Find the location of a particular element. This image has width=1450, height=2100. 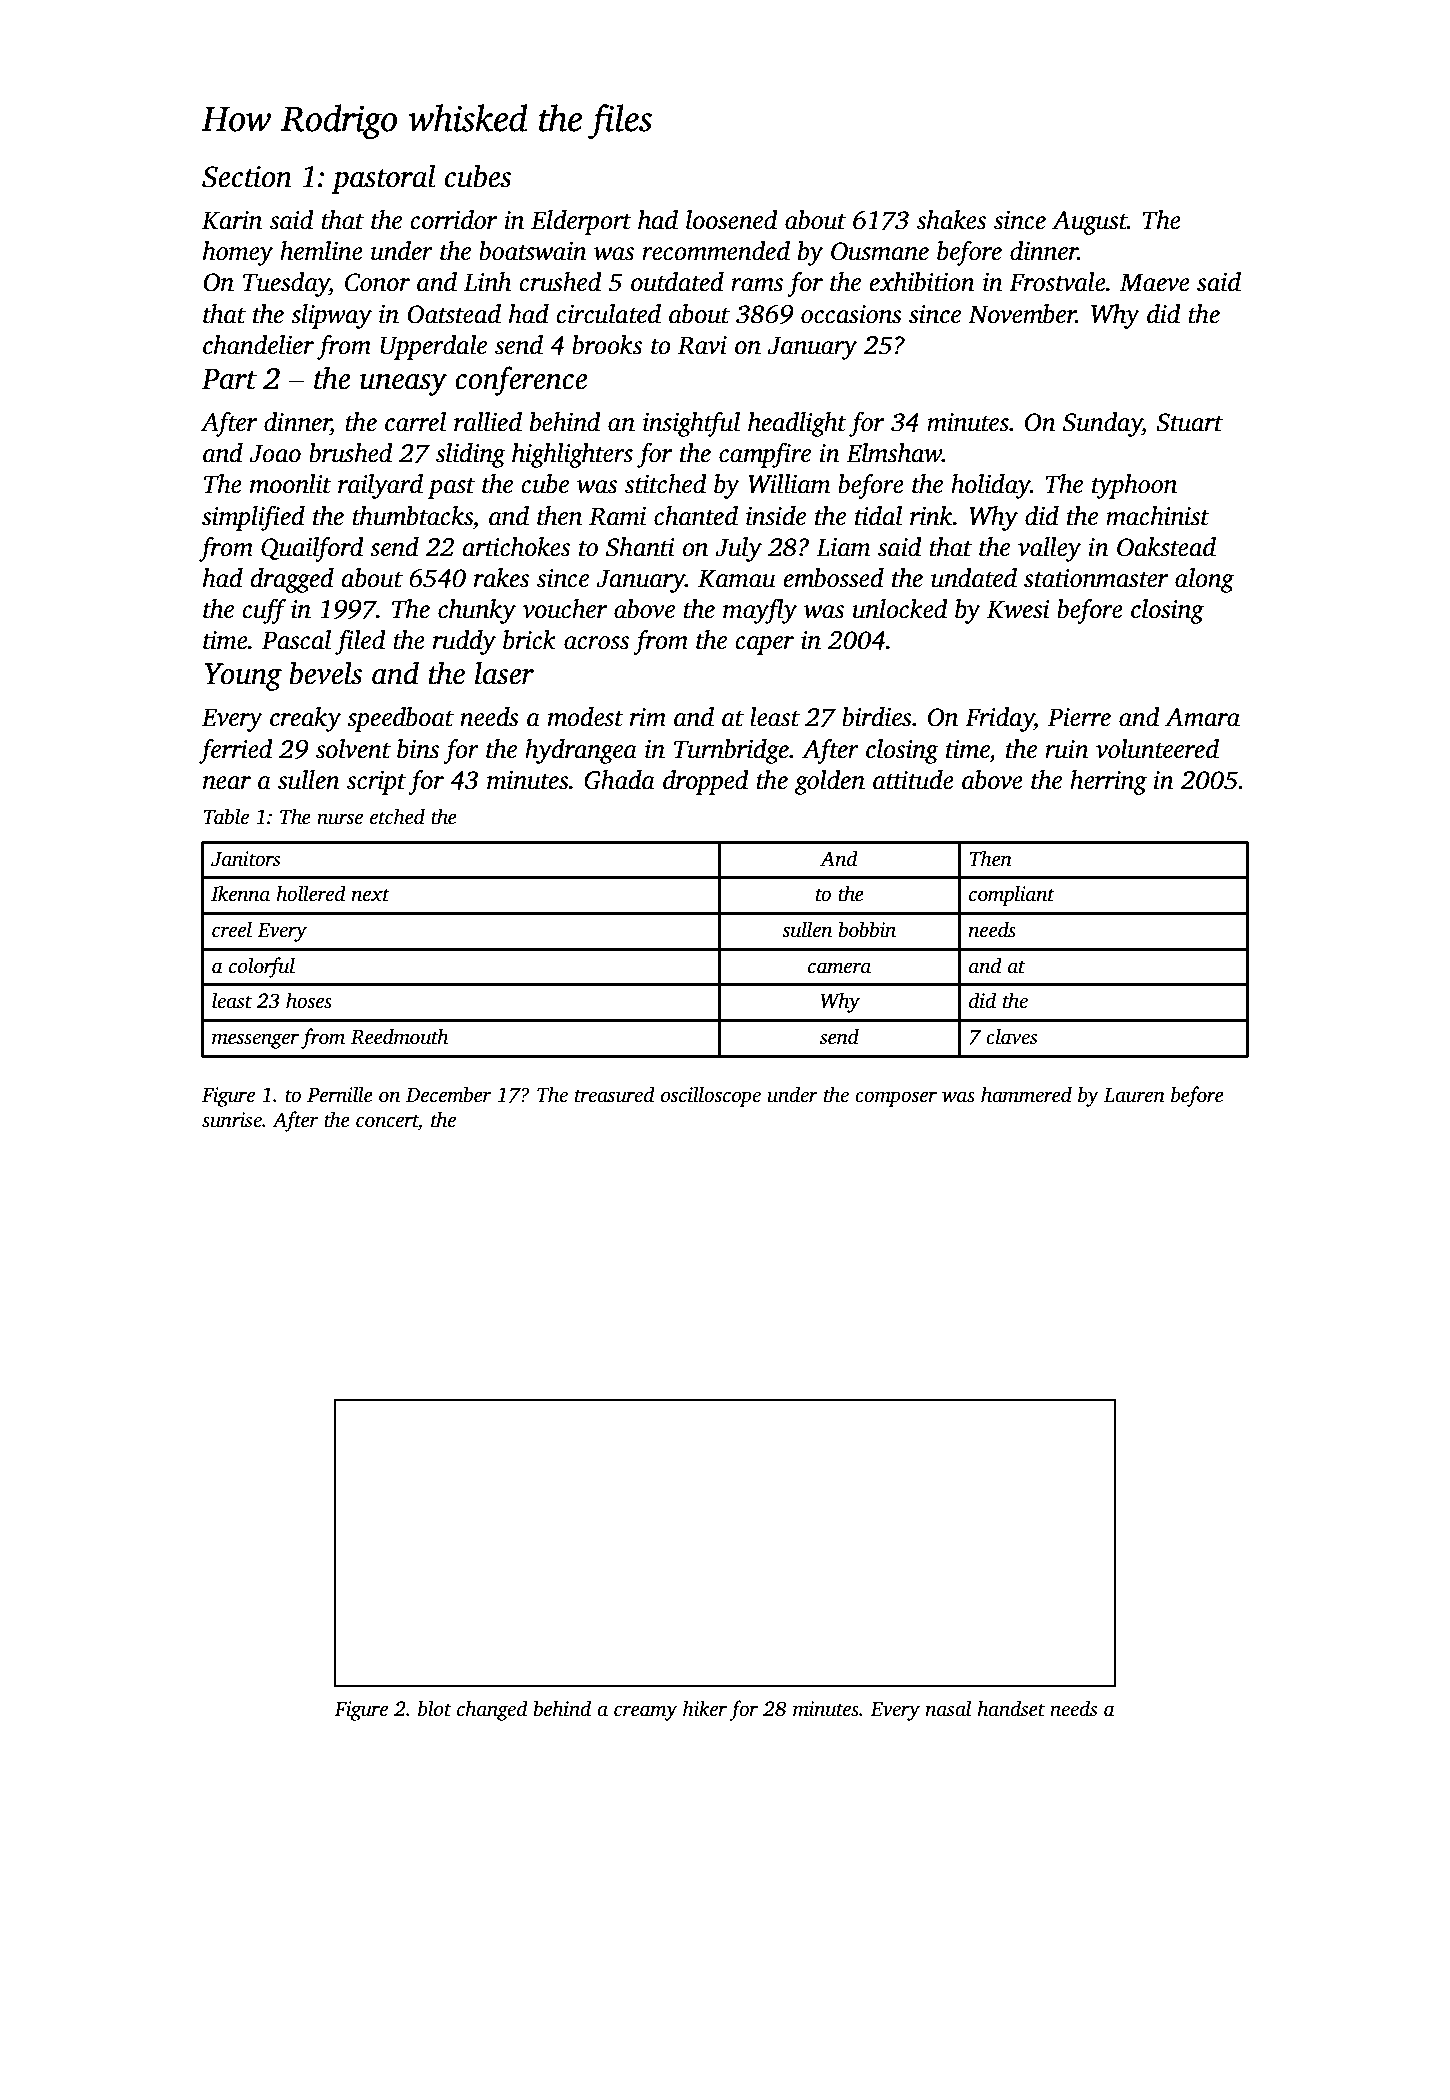

sunrise is located at coordinates (232, 1120).
